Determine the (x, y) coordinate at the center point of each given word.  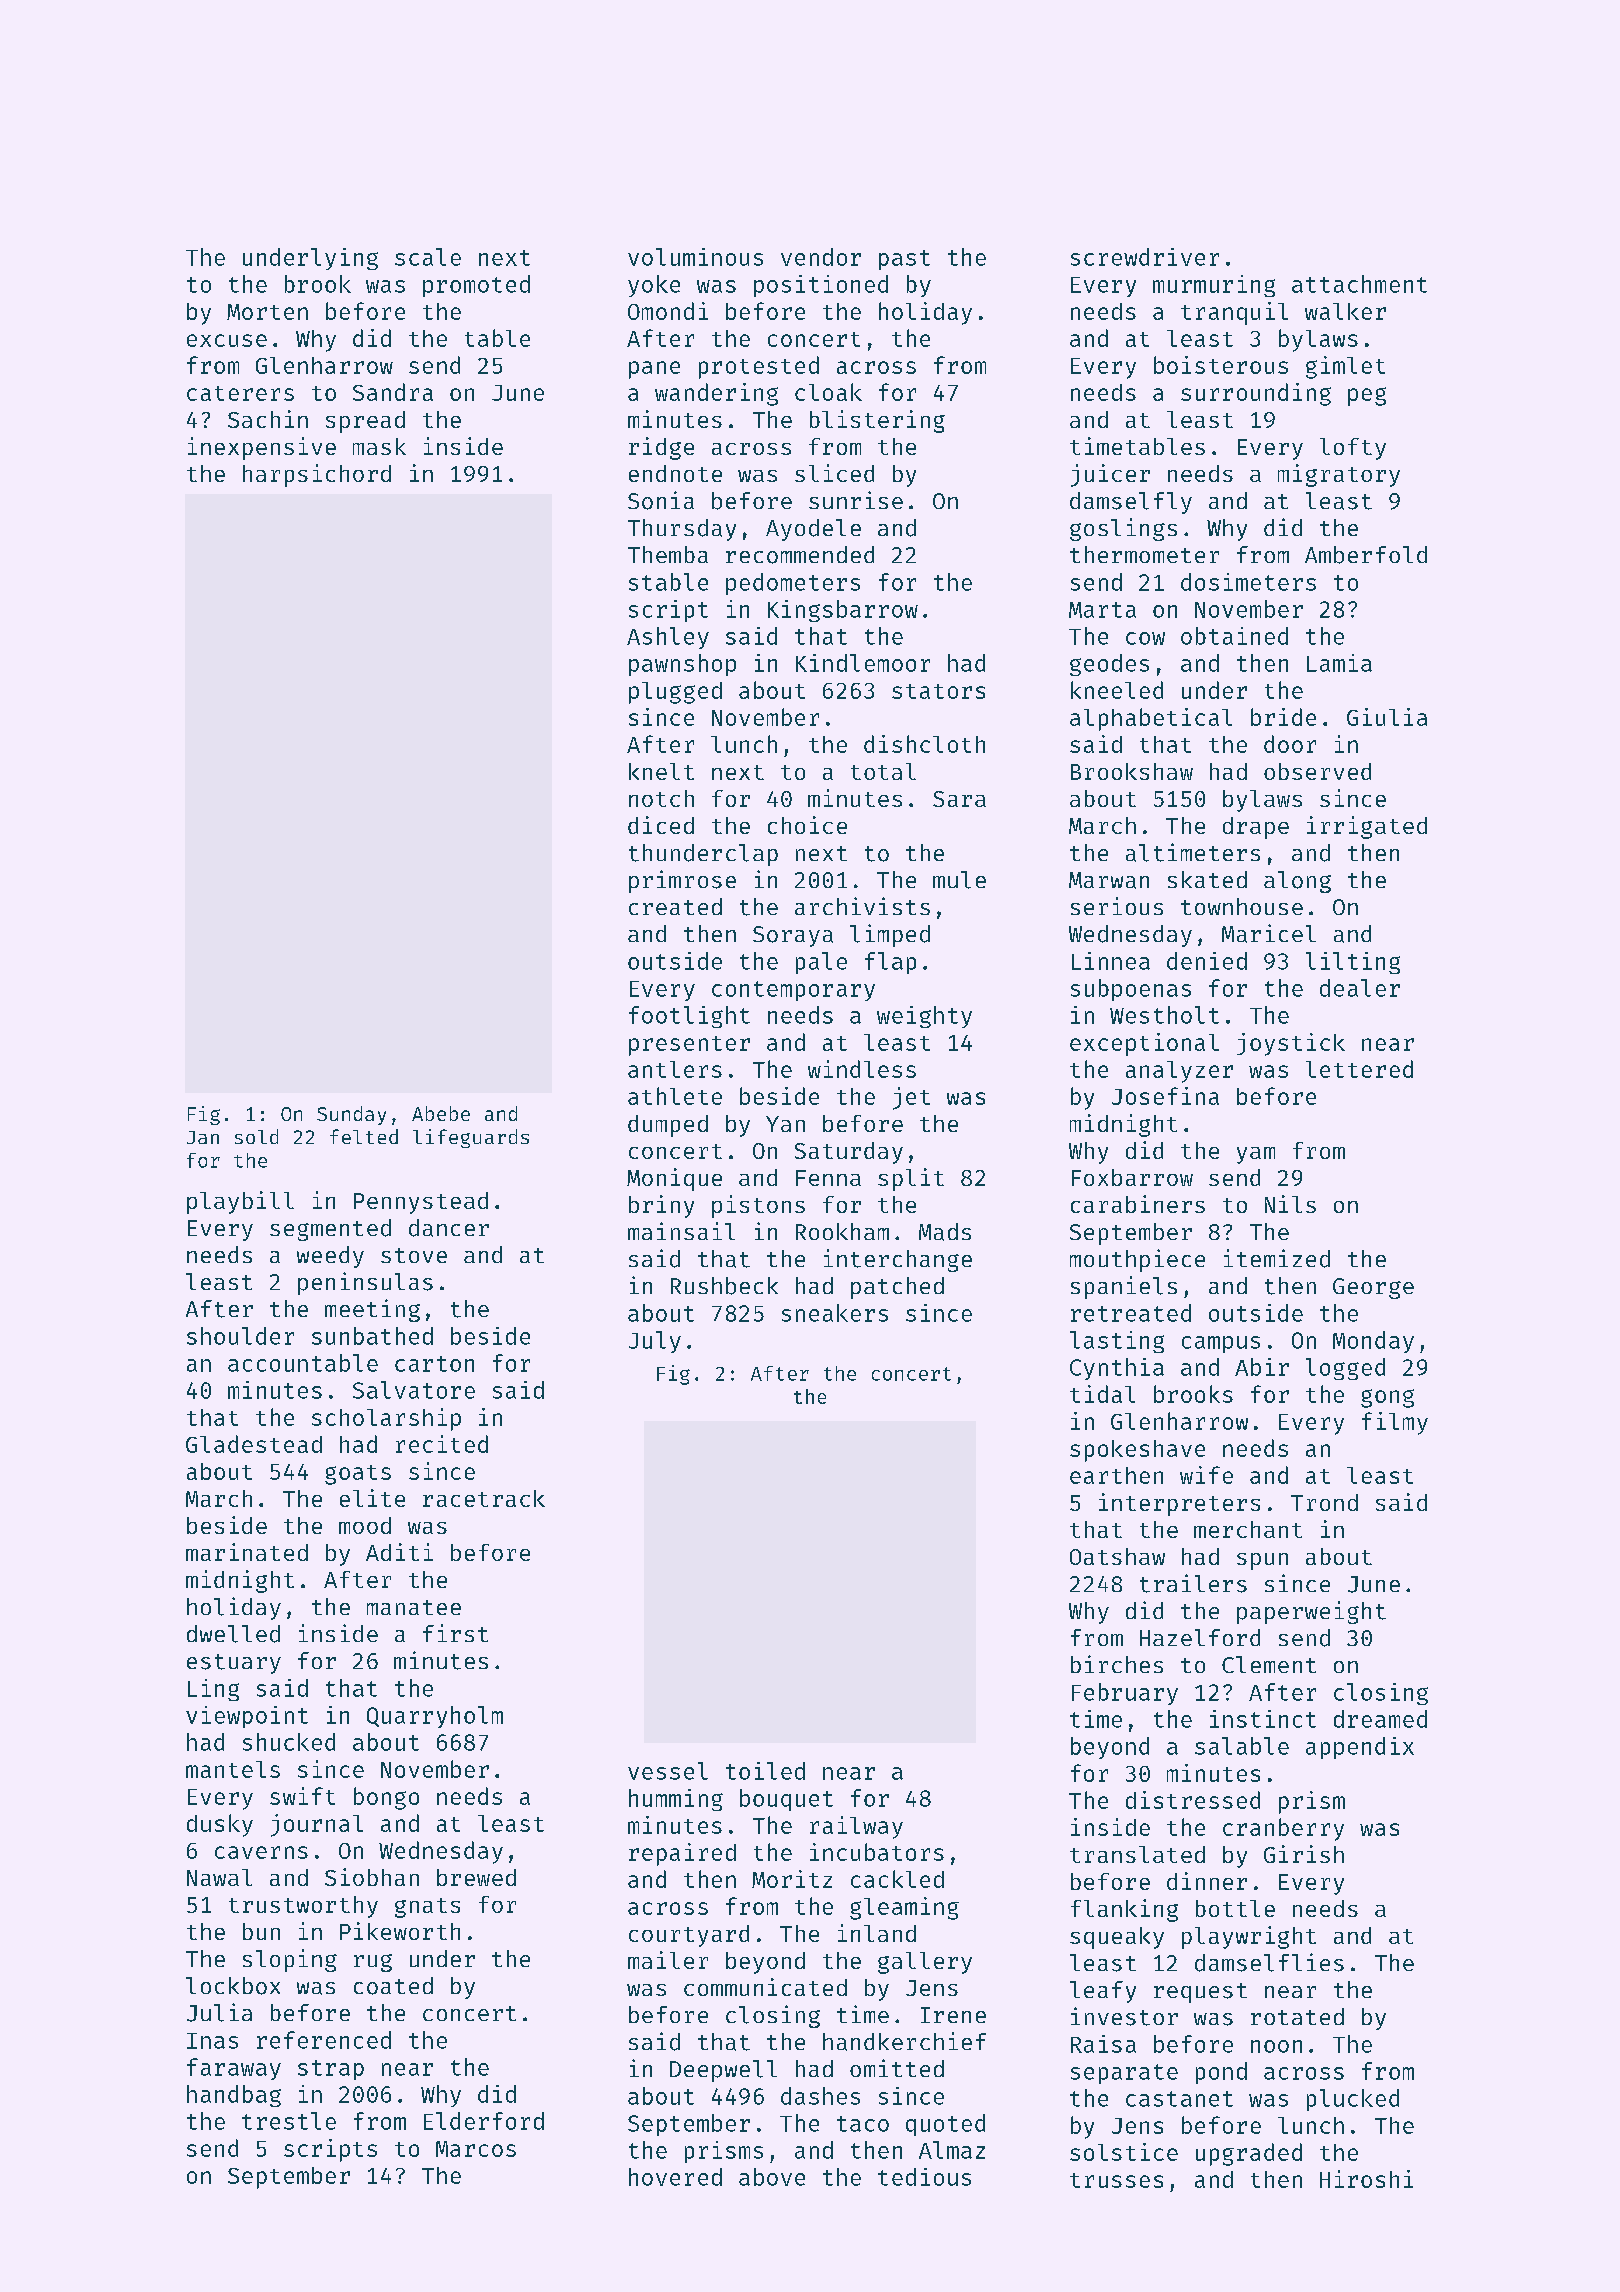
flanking (1124, 1910)
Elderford (484, 2121)
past (904, 260)
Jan (203, 1137)
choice (807, 825)
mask (379, 446)
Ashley (668, 638)
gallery (925, 1963)
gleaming (904, 1908)
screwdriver (1145, 257)
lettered (1359, 1069)
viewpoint (247, 1717)
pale (821, 963)
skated (1207, 879)
